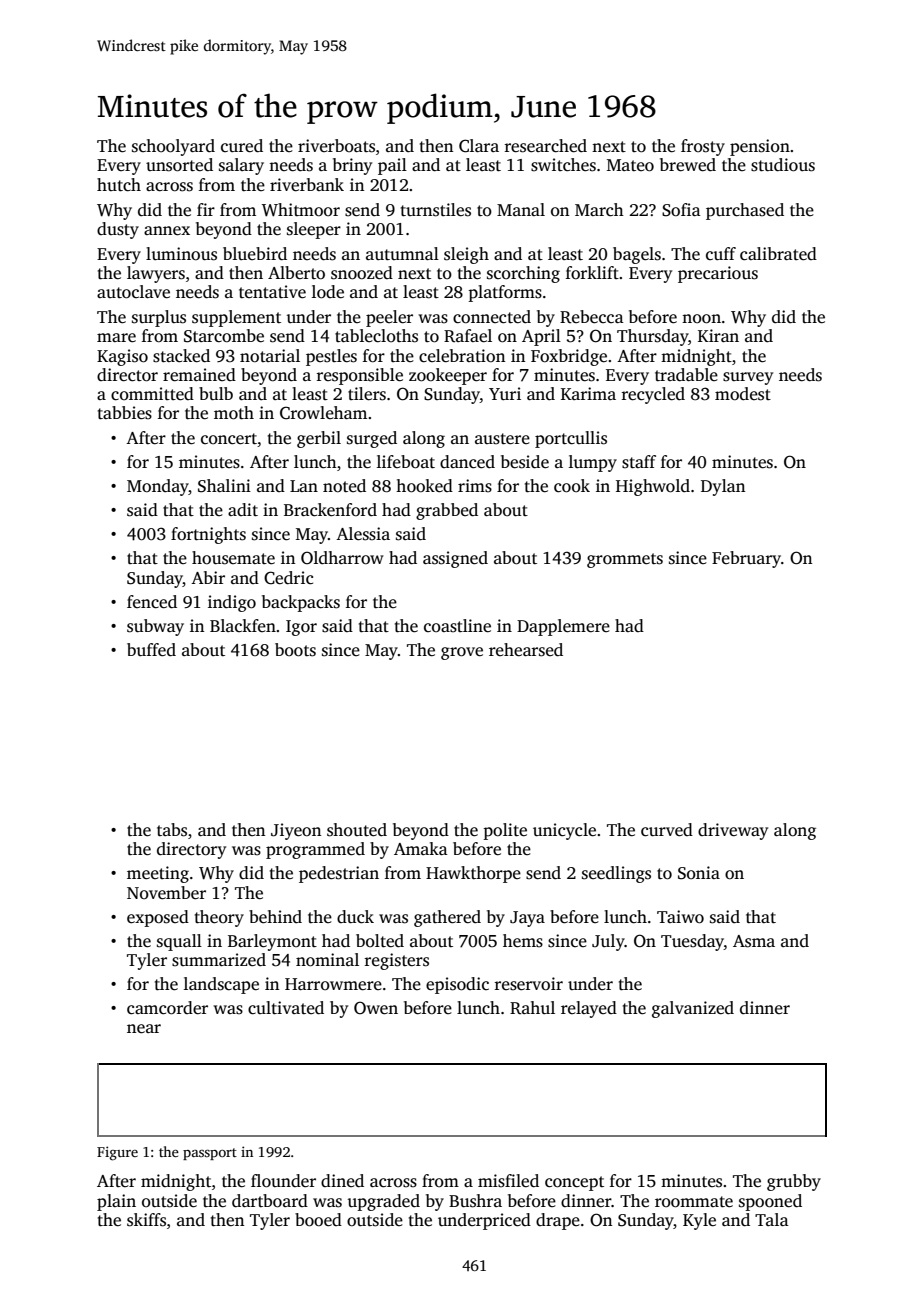  What do you see at coordinates (144, 1029) in the screenshot?
I see `near` at bounding box center [144, 1029].
